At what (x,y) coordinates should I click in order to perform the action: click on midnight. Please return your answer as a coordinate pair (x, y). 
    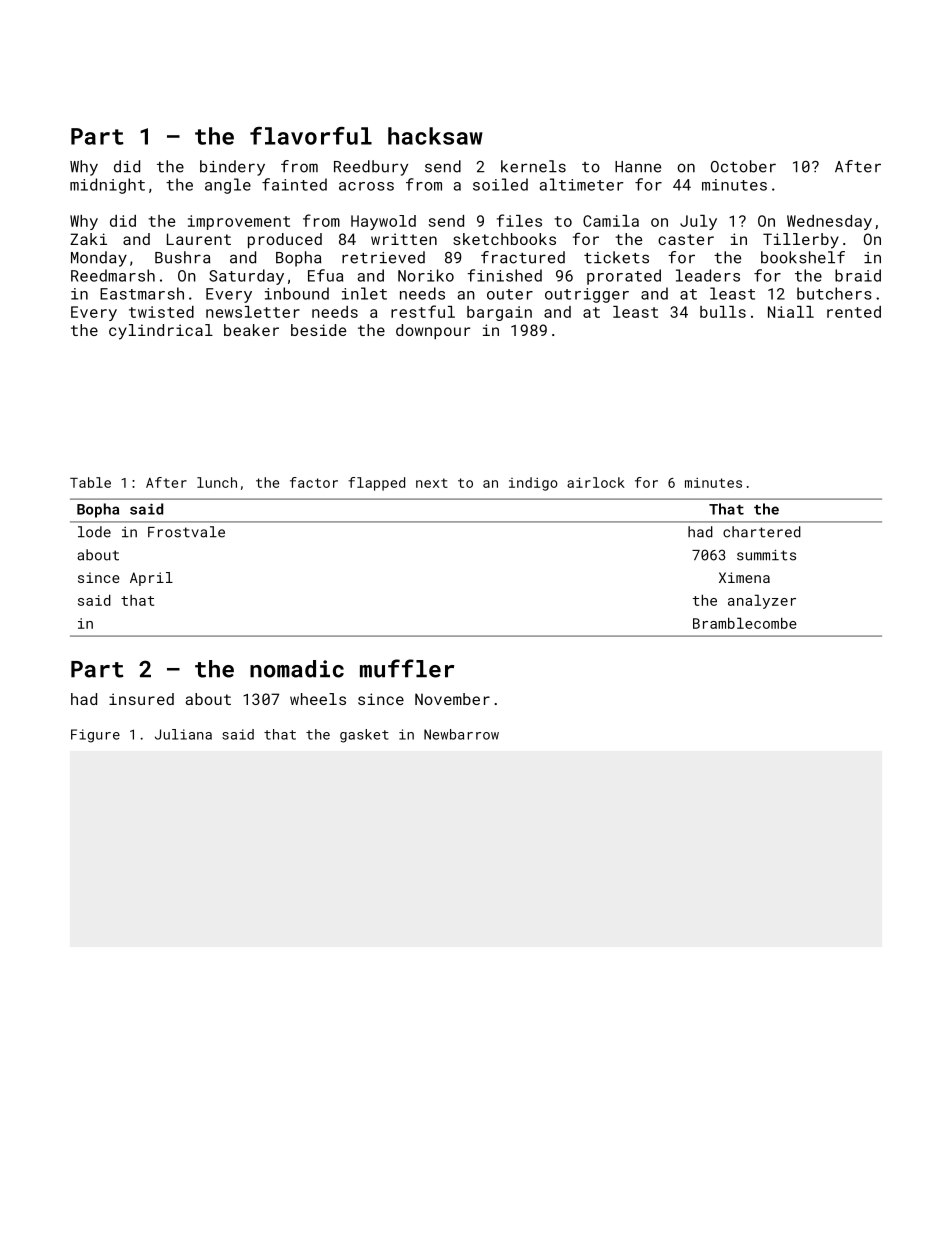
    Looking at the image, I should click on (107, 186).
